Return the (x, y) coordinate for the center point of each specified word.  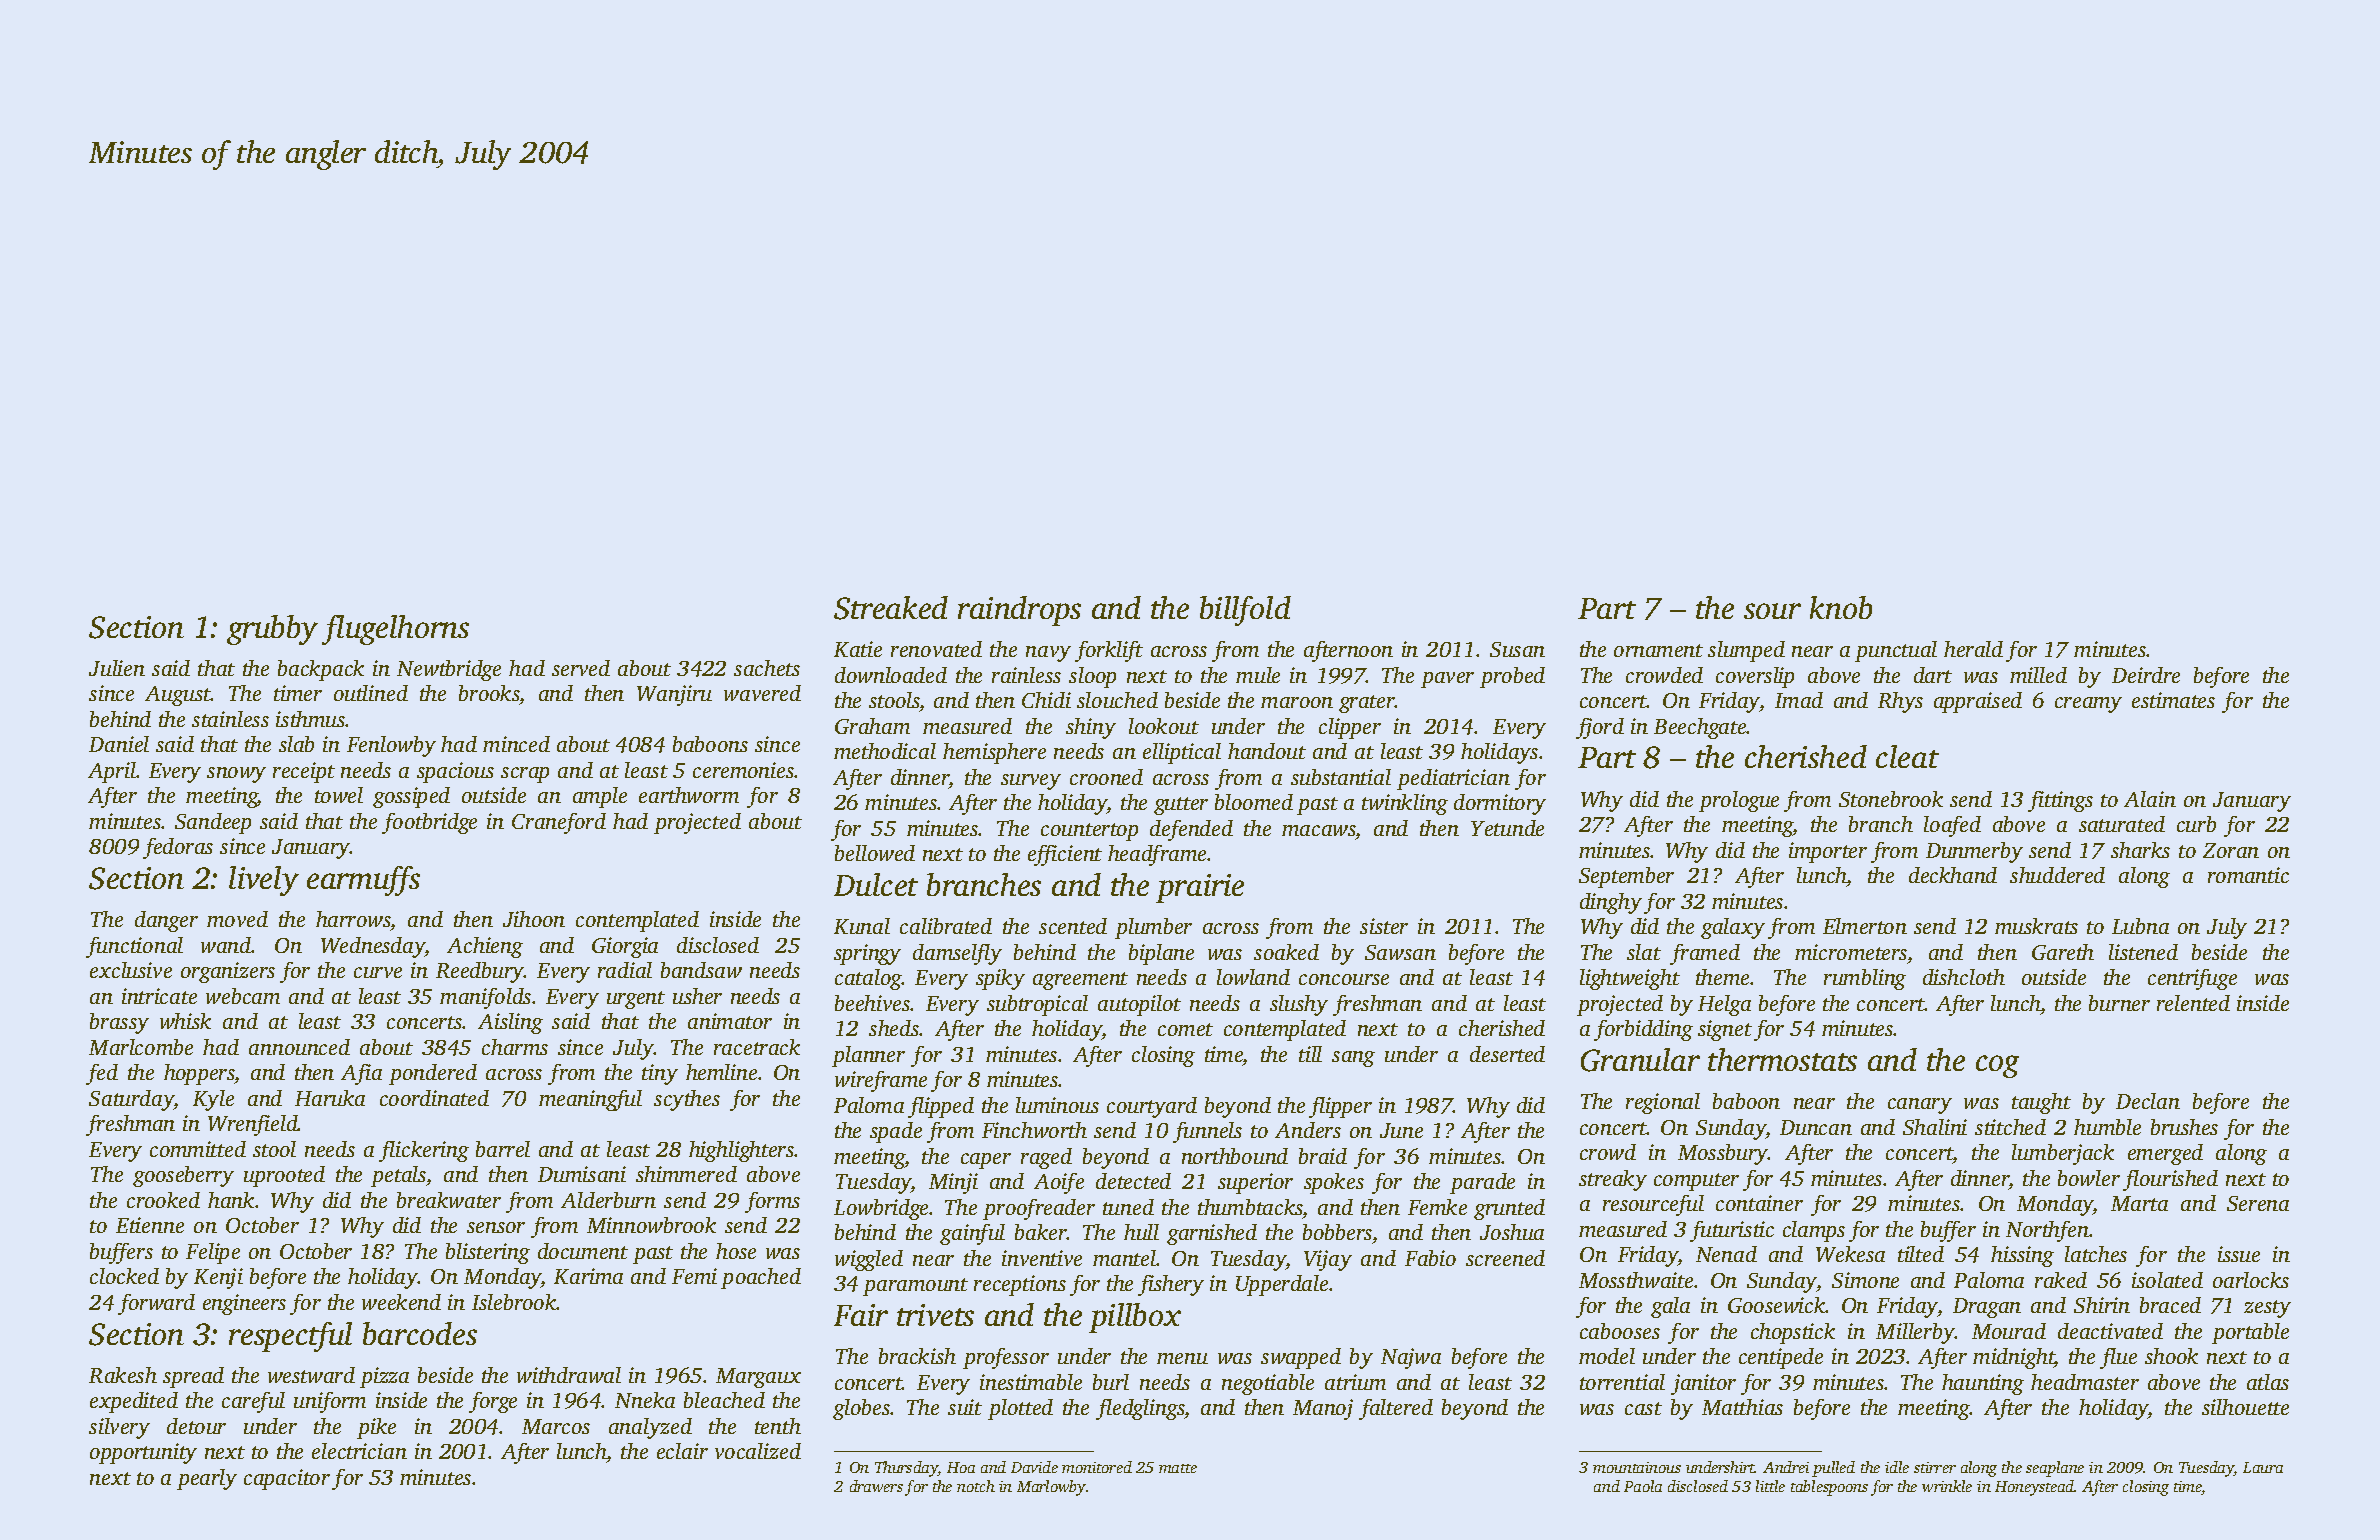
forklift (1109, 651)
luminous (1057, 1105)
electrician (359, 1451)
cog (1997, 1066)
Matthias (1742, 1407)
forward (156, 1304)
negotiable (1268, 1384)
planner (868, 1056)
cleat (1907, 756)
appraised (1978, 702)
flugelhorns (395, 630)
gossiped (411, 797)
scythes (687, 1100)
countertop (1089, 832)
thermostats (1782, 1059)
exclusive (131, 970)
